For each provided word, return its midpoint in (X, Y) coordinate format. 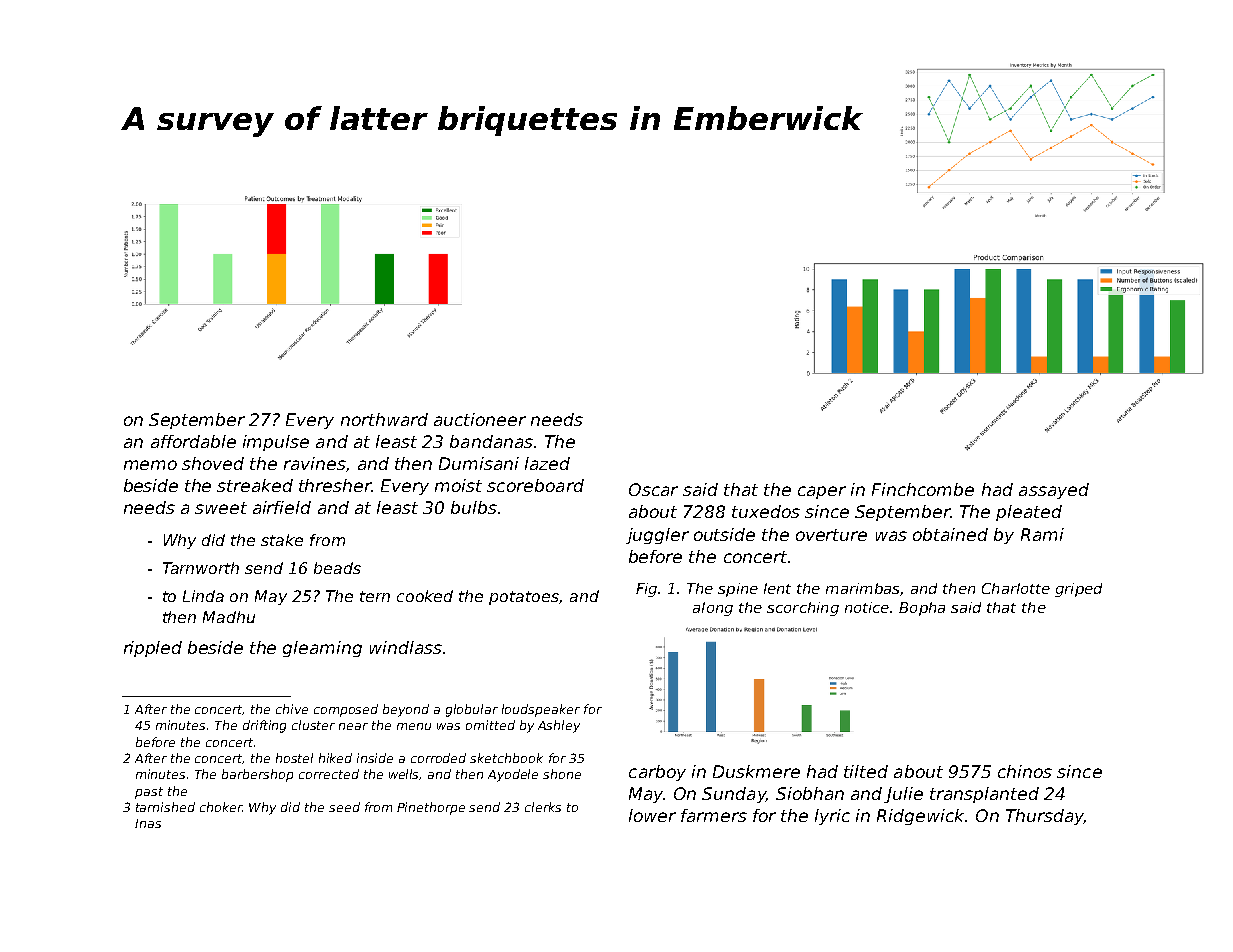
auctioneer (480, 419)
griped (1078, 590)
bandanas (491, 441)
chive (292, 709)
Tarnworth (201, 568)
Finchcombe (923, 489)
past (149, 793)
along (713, 609)
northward (384, 419)
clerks (543, 807)
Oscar (653, 489)
